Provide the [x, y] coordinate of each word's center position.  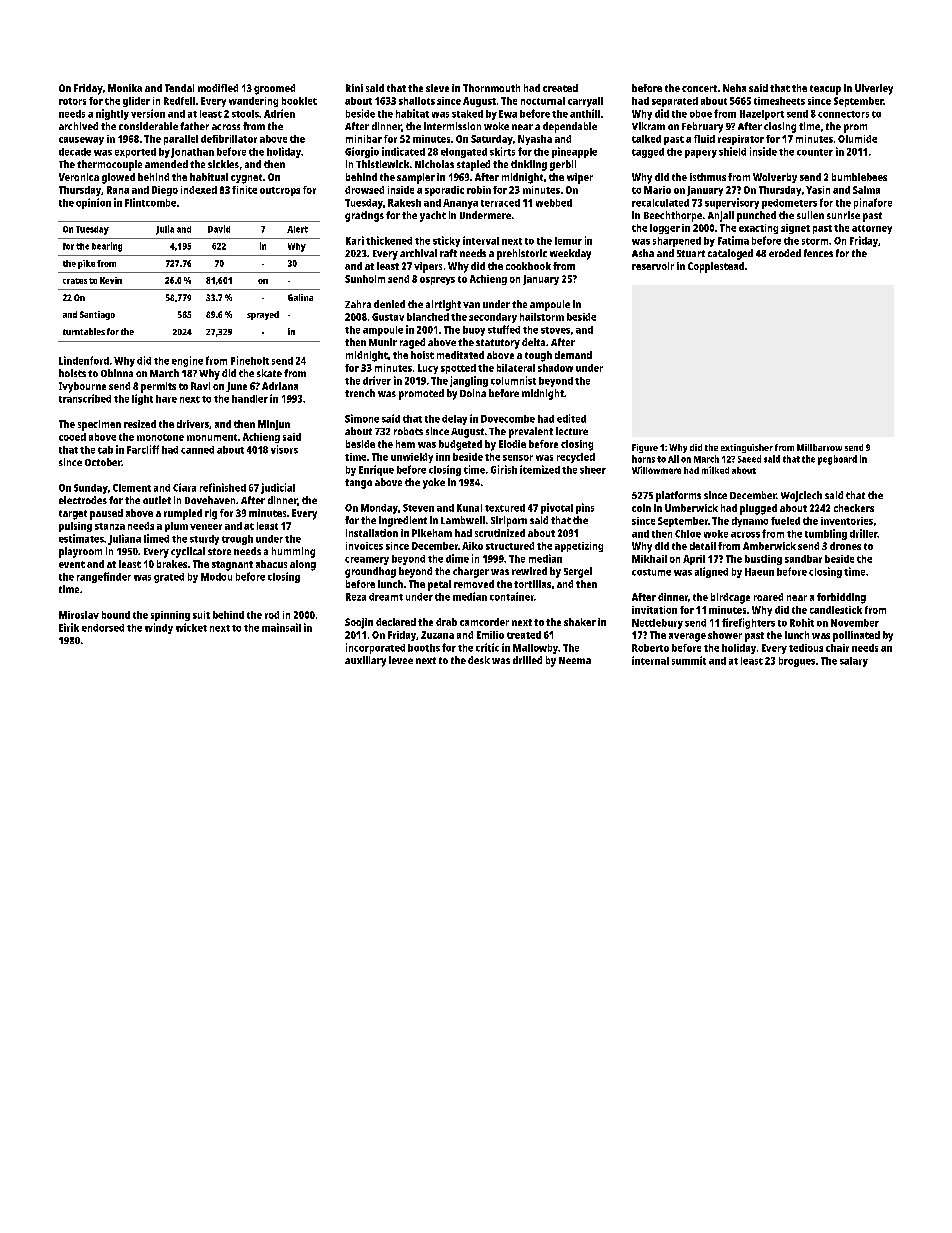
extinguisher [747, 448]
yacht [433, 216]
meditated [460, 355]
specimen [99, 425]
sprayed [263, 315]
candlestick [836, 610]
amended [166, 164]
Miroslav [79, 615]
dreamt [386, 597]
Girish [504, 469]
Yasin [818, 190]
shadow [555, 368]
